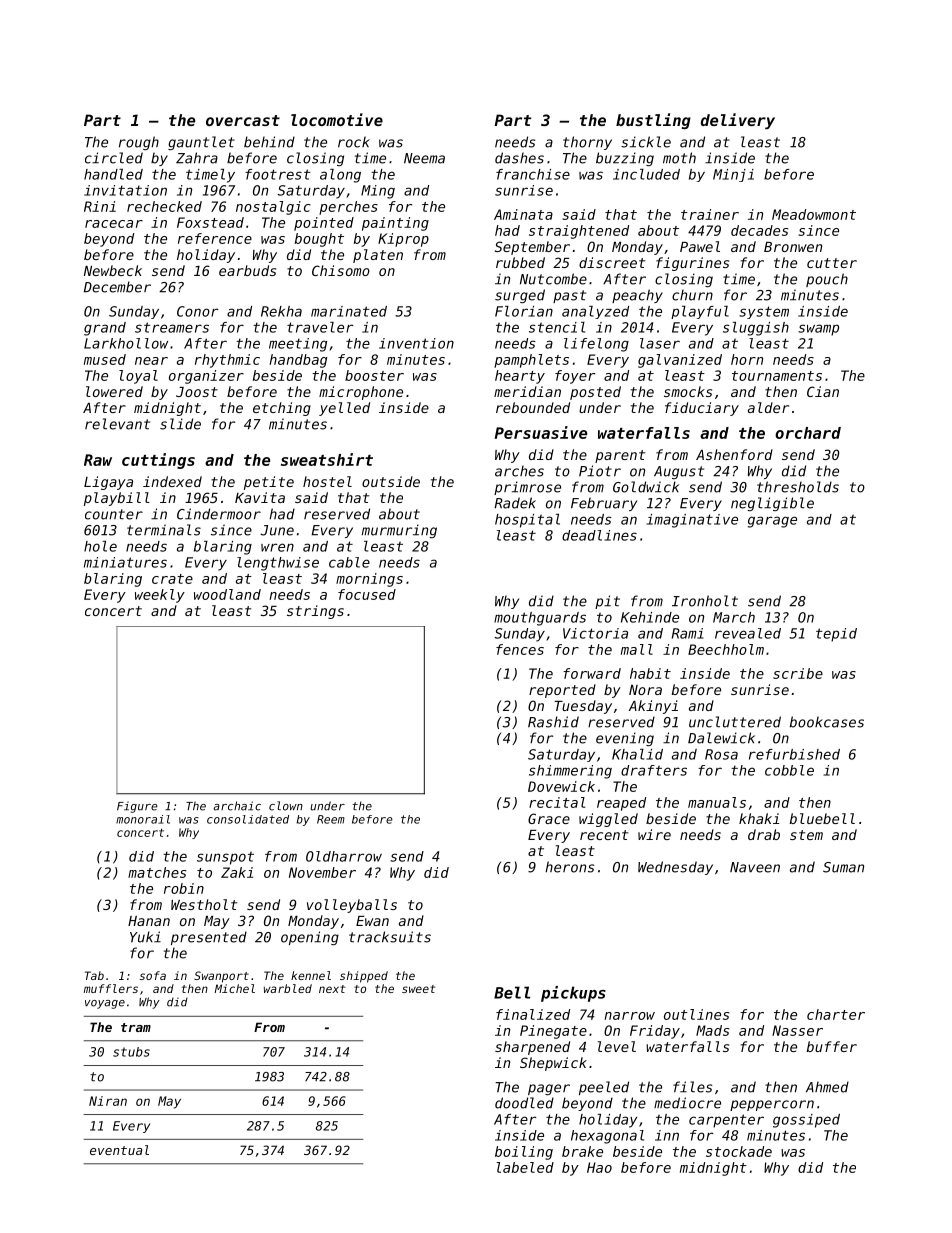  Describe the element at coordinates (367, 594) in the page. I see `focused` at that location.
